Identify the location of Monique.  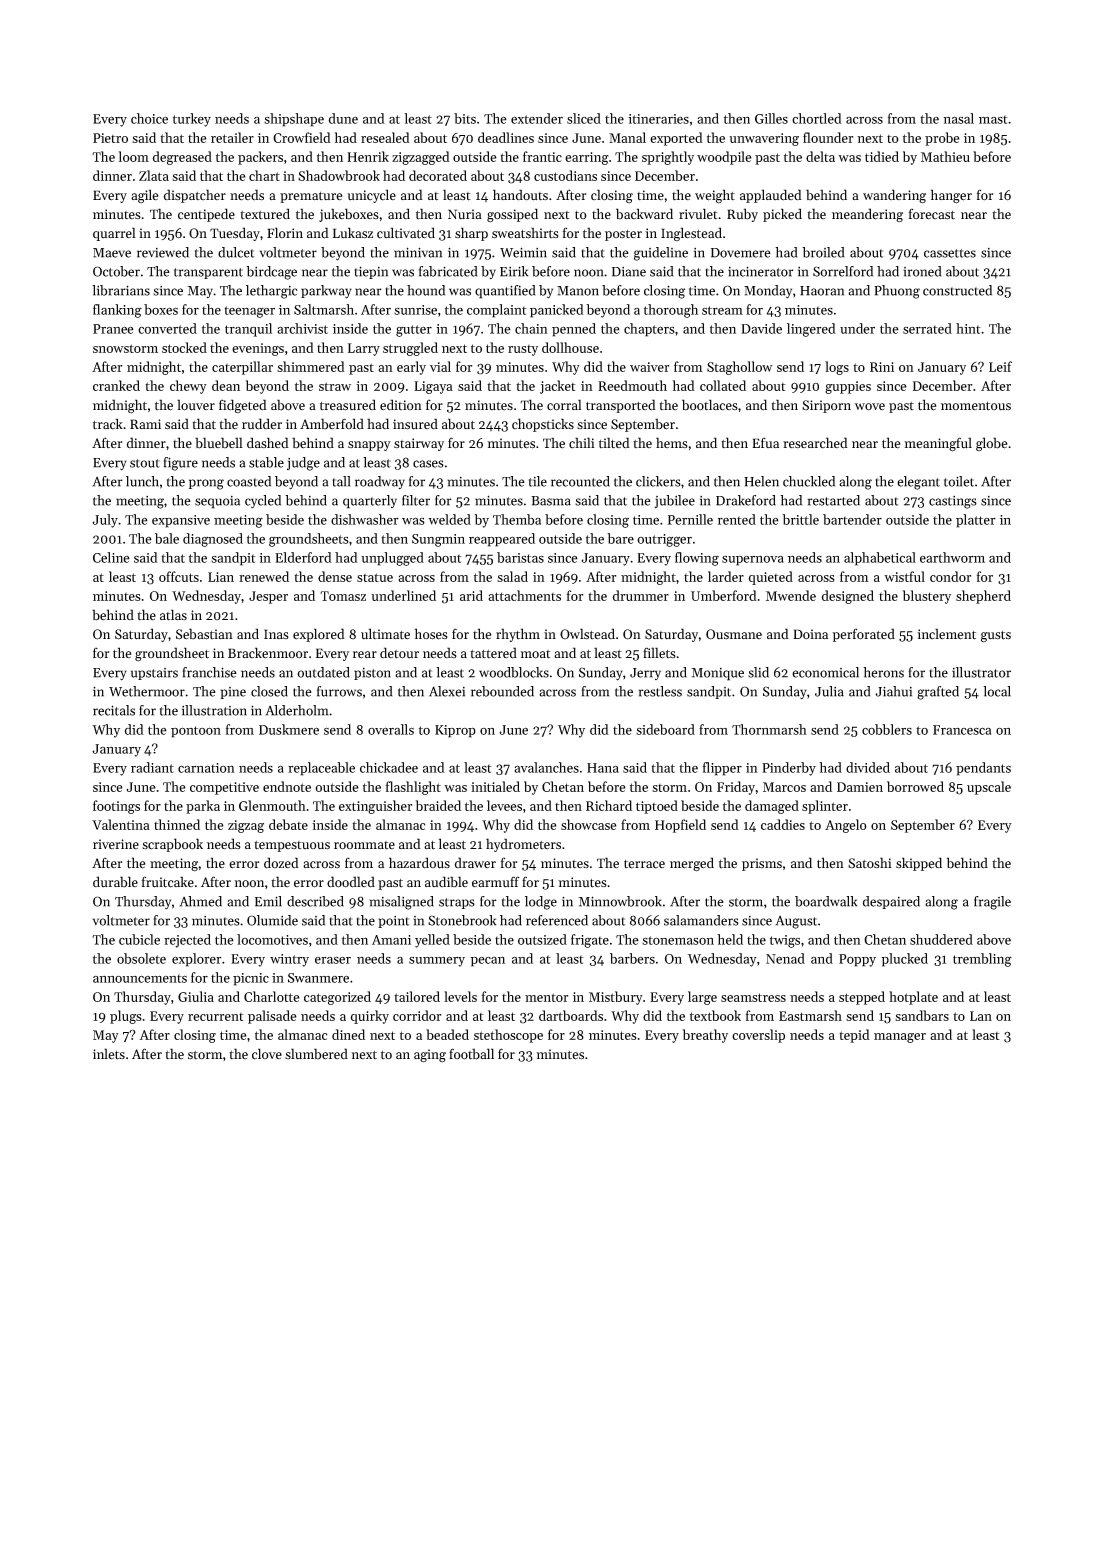
(717, 674).
